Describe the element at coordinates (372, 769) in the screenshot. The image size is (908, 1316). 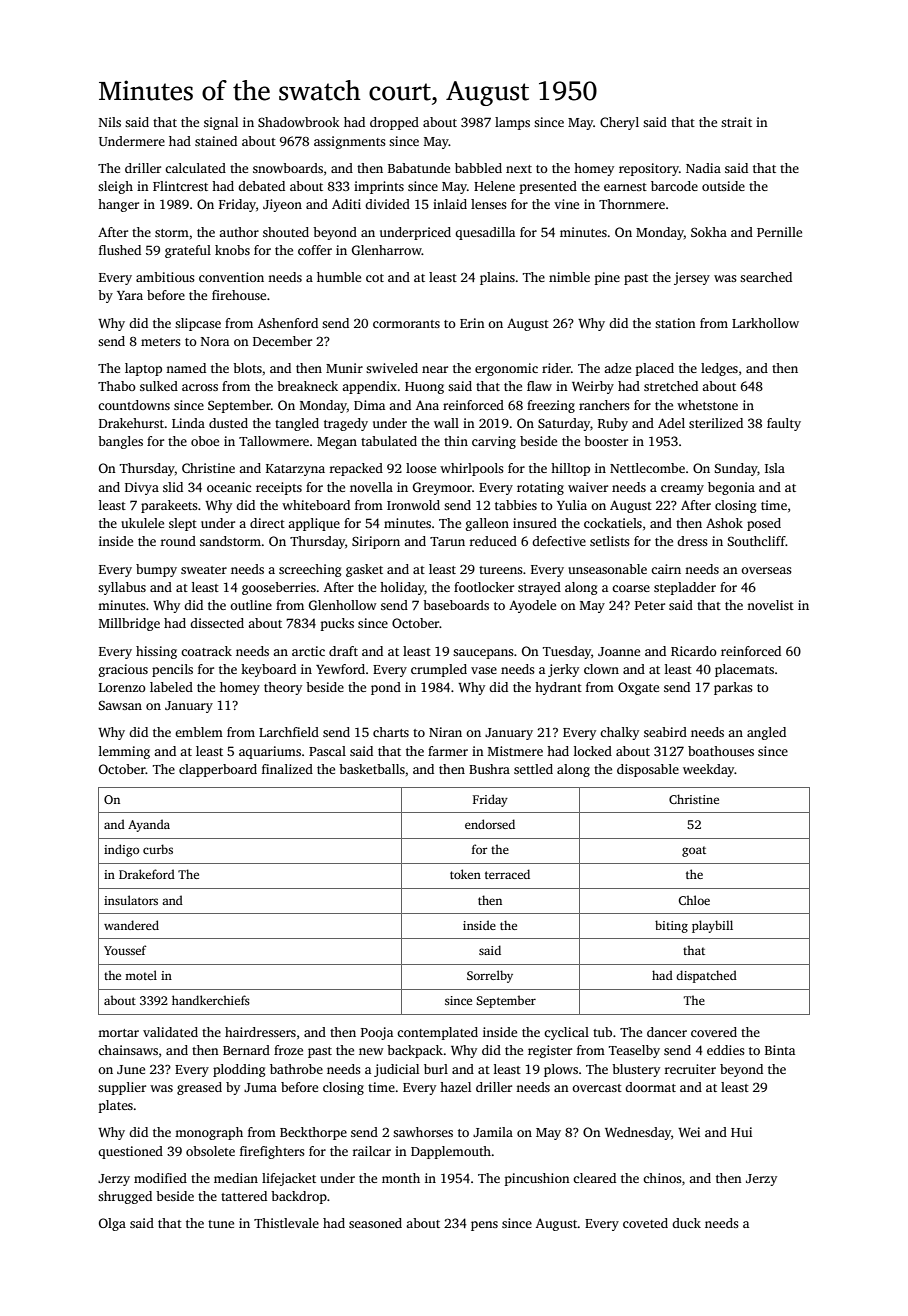
I see `basketballs` at that location.
